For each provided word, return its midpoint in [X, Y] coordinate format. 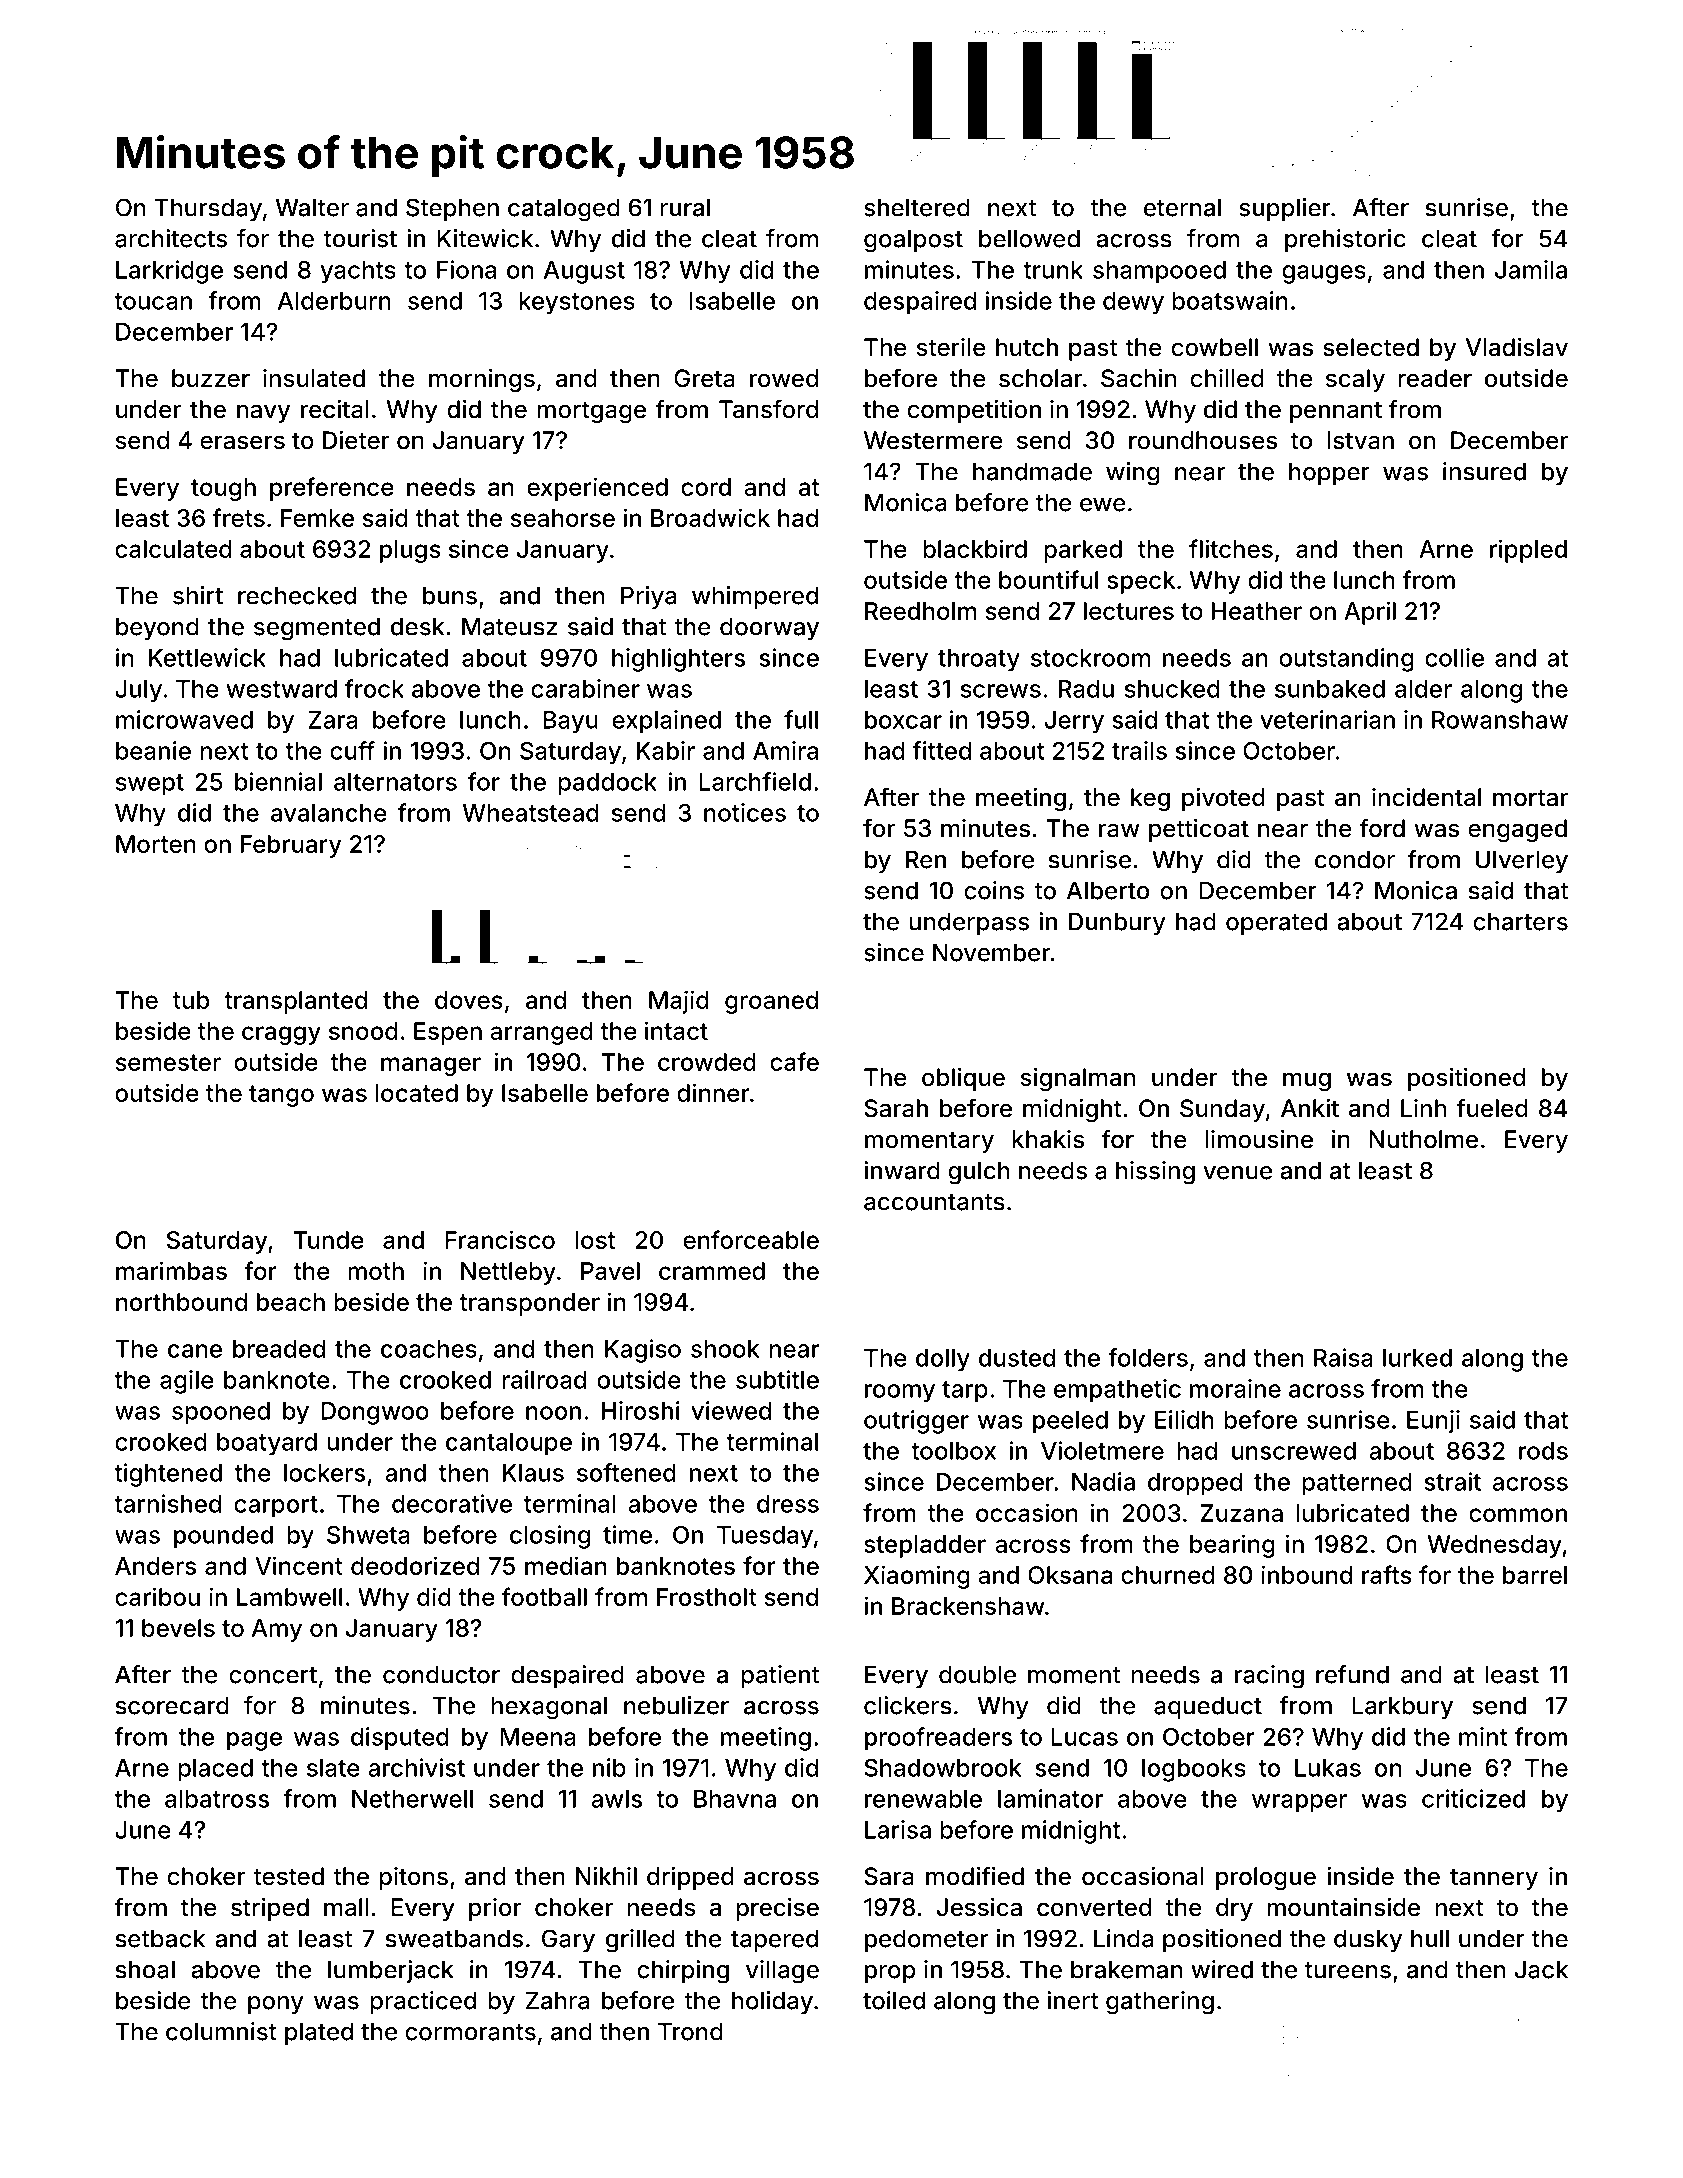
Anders [155, 1566]
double [977, 1674]
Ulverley [1522, 861]
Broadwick [710, 517]
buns [450, 595]
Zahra [557, 2000]
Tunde [328, 1240]
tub [191, 1000]
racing [1269, 1677]
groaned [771, 1002]
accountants [934, 1202]
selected [1371, 347]
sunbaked [1330, 689]
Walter [312, 207]
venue [1237, 1173]
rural [685, 207]
